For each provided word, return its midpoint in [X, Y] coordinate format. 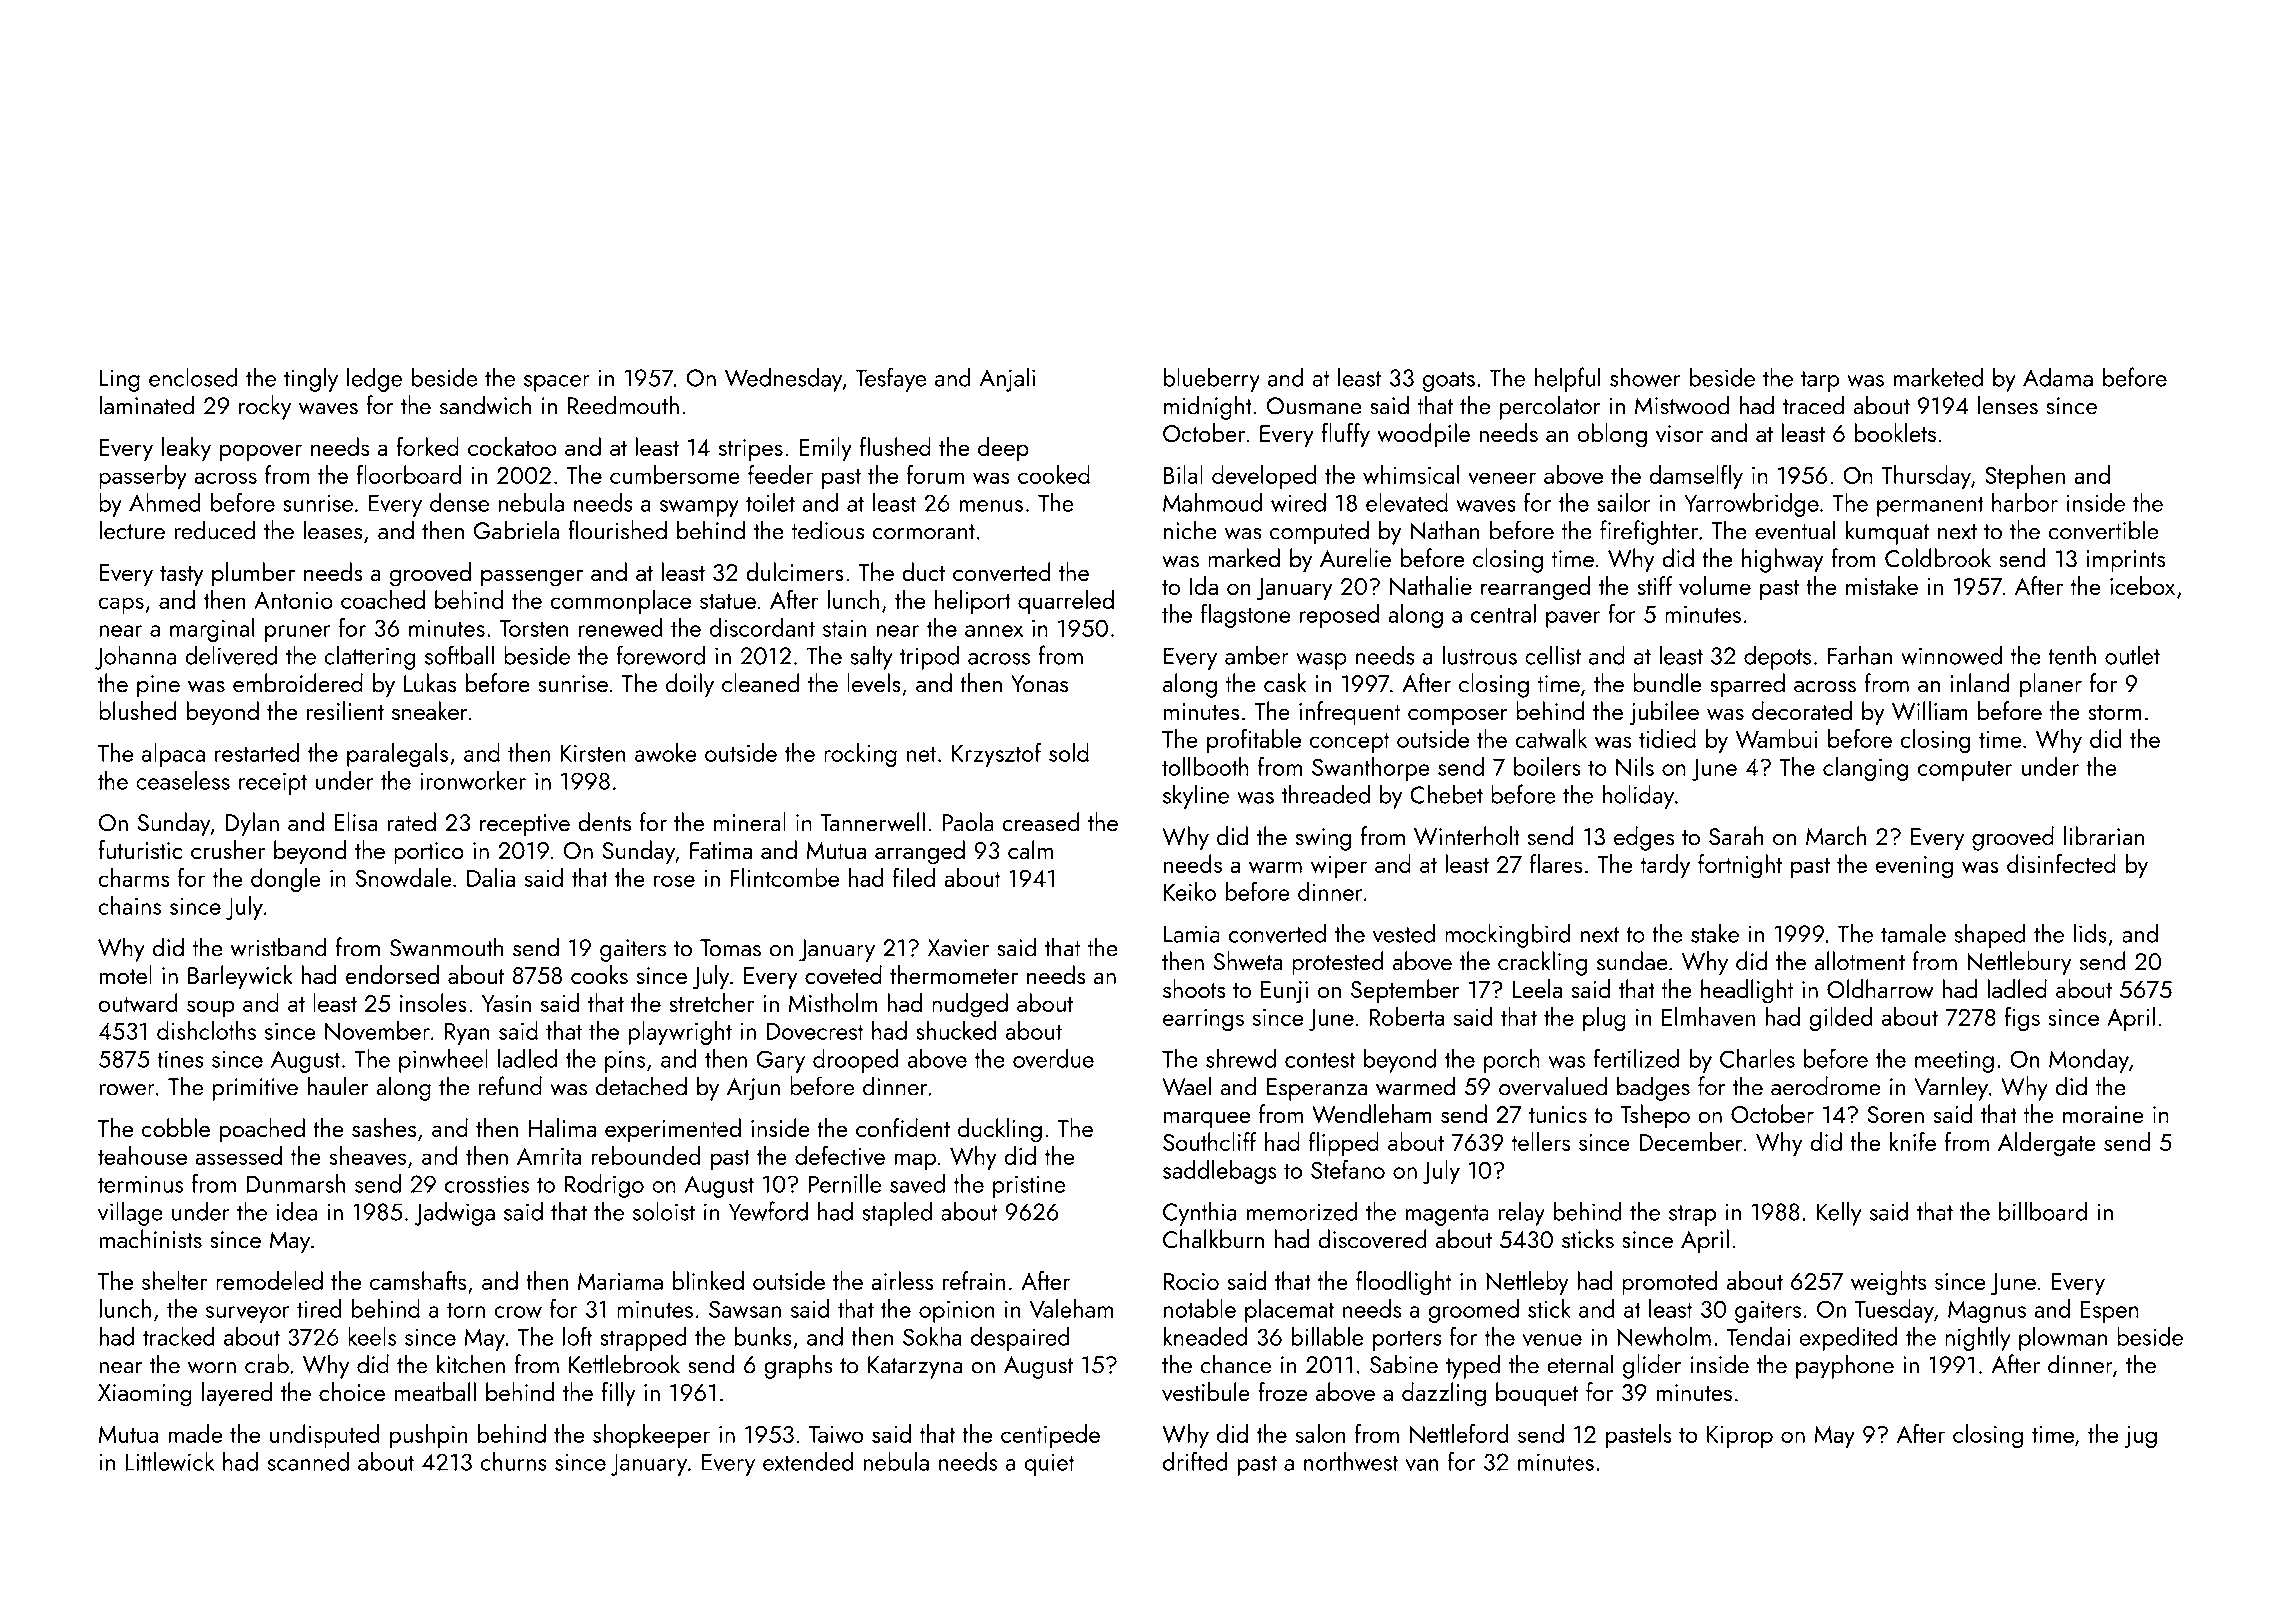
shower [1645, 377]
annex [994, 631]
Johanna [135, 657]
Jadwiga [455, 1213]
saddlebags [1220, 1172]
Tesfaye [891, 379]
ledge [374, 379]
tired [319, 1308]
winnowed [1951, 655]
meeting [1954, 1061]
